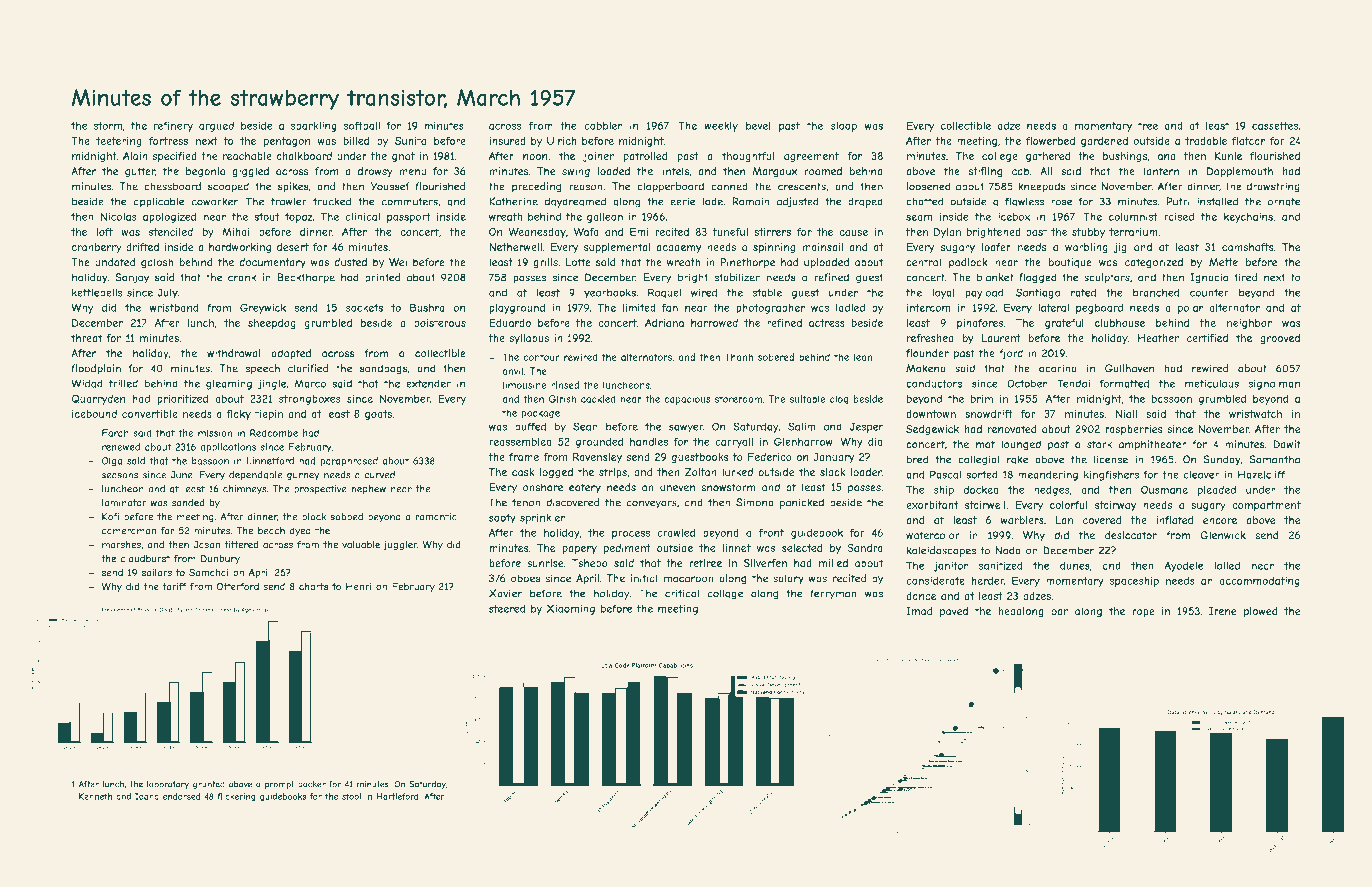 The width and height of the document is (1372, 887). Describe the element at coordinates (1148, 126) in the document. I see `tree` at that location.
